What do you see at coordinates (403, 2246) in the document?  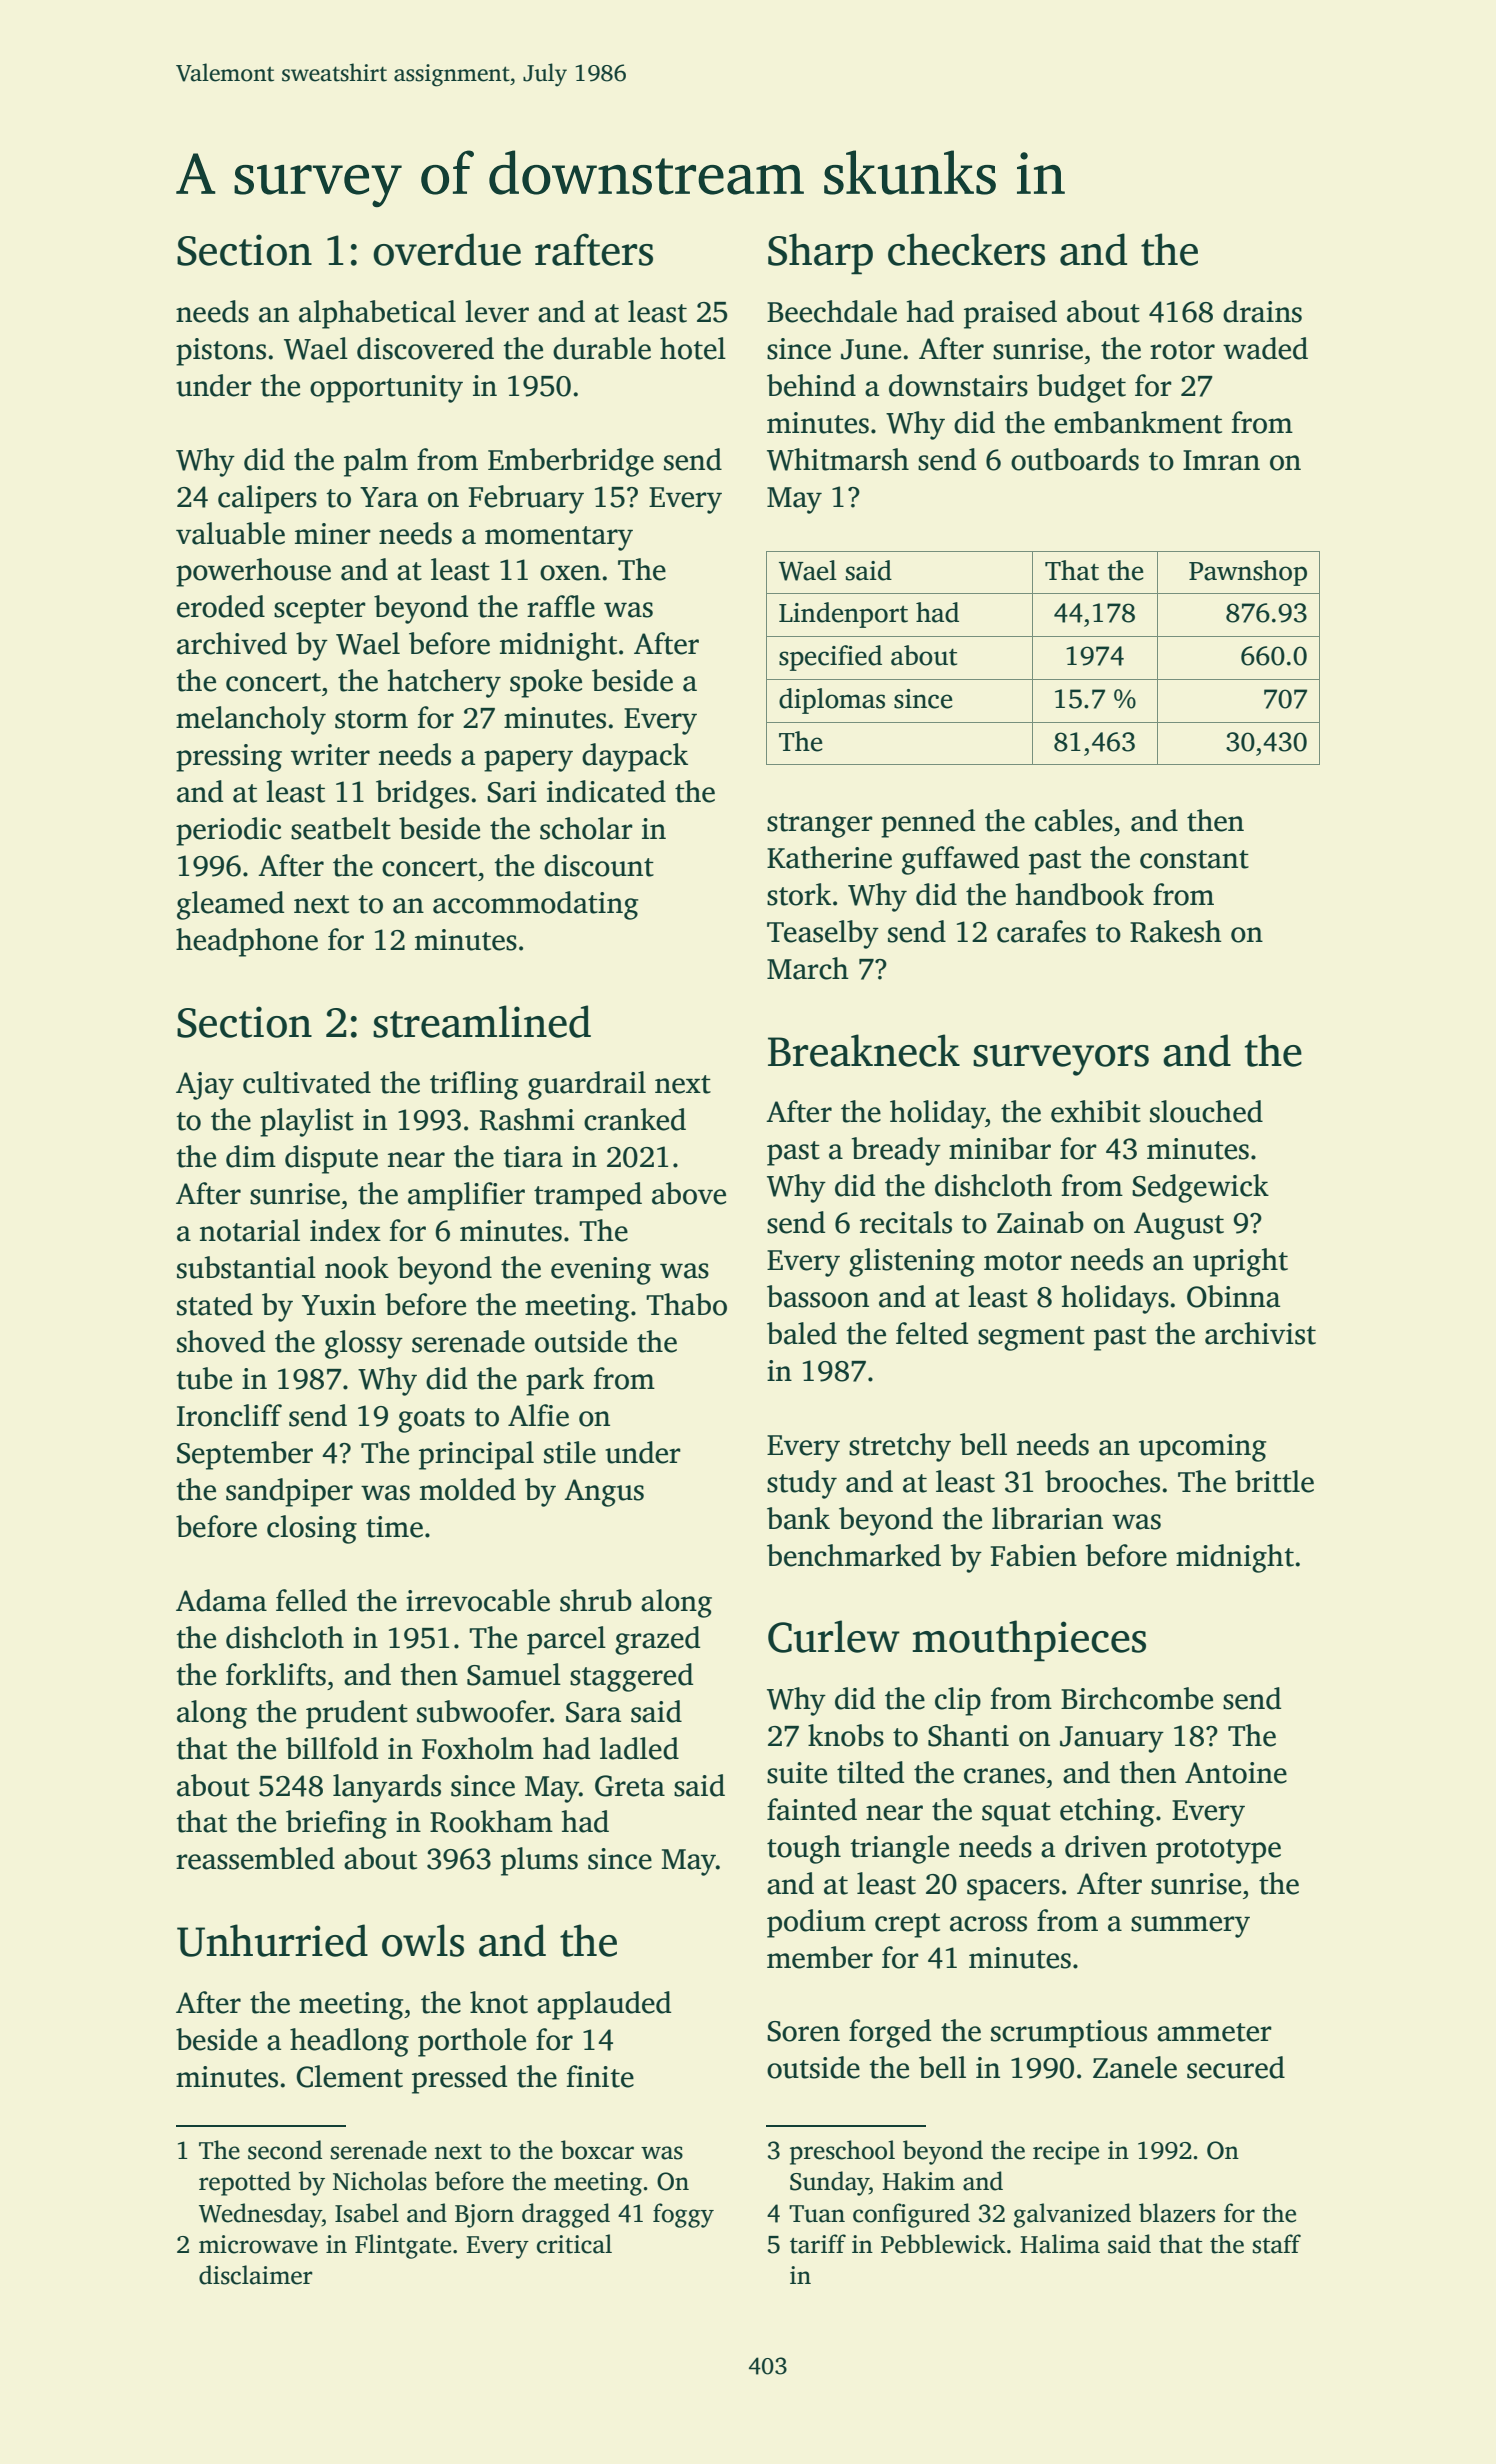 I see `Flintgate` at bounding box center [403, 2246].
